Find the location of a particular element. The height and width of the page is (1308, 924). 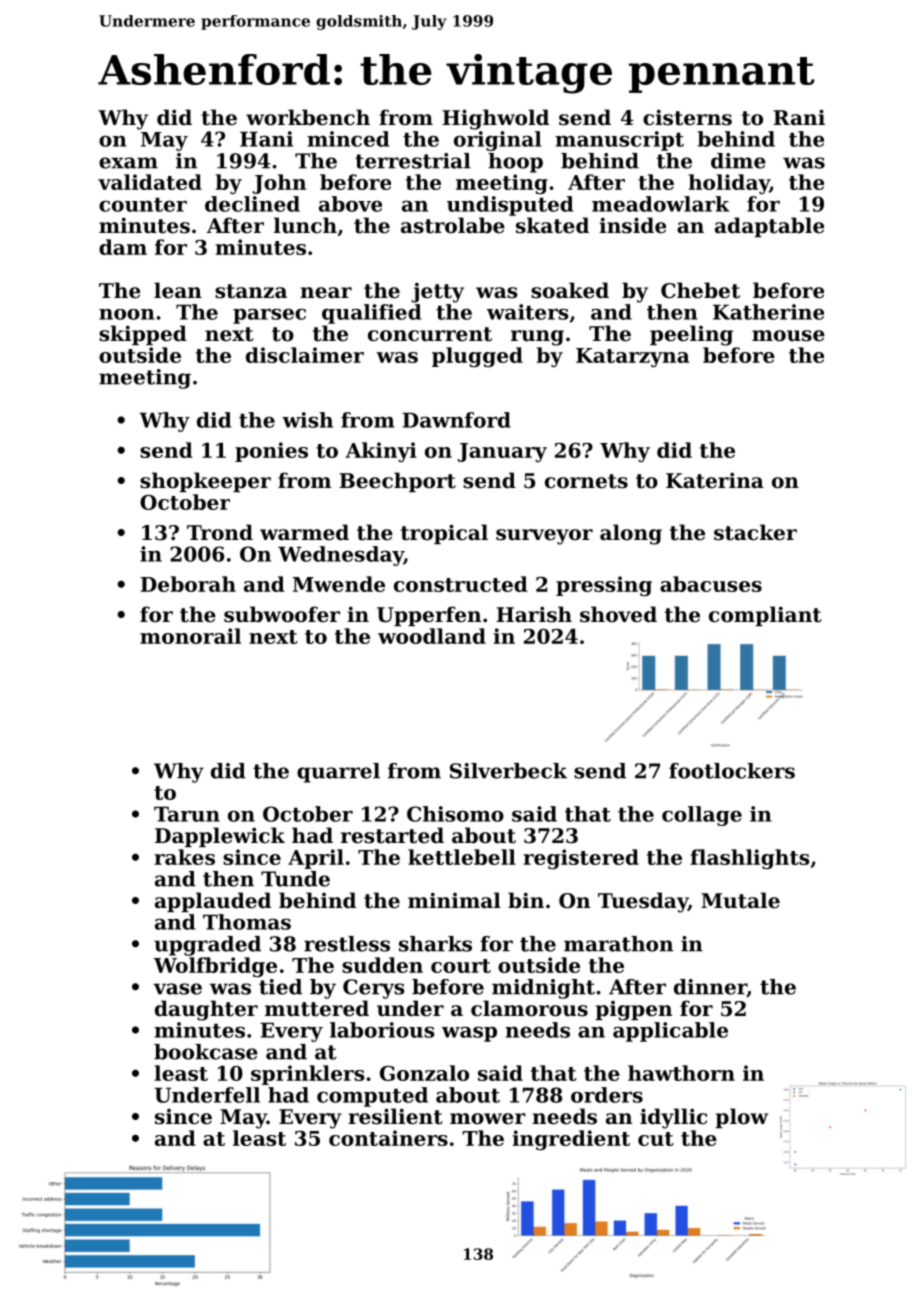

terrestrial is located at coordinates (413, 161).
